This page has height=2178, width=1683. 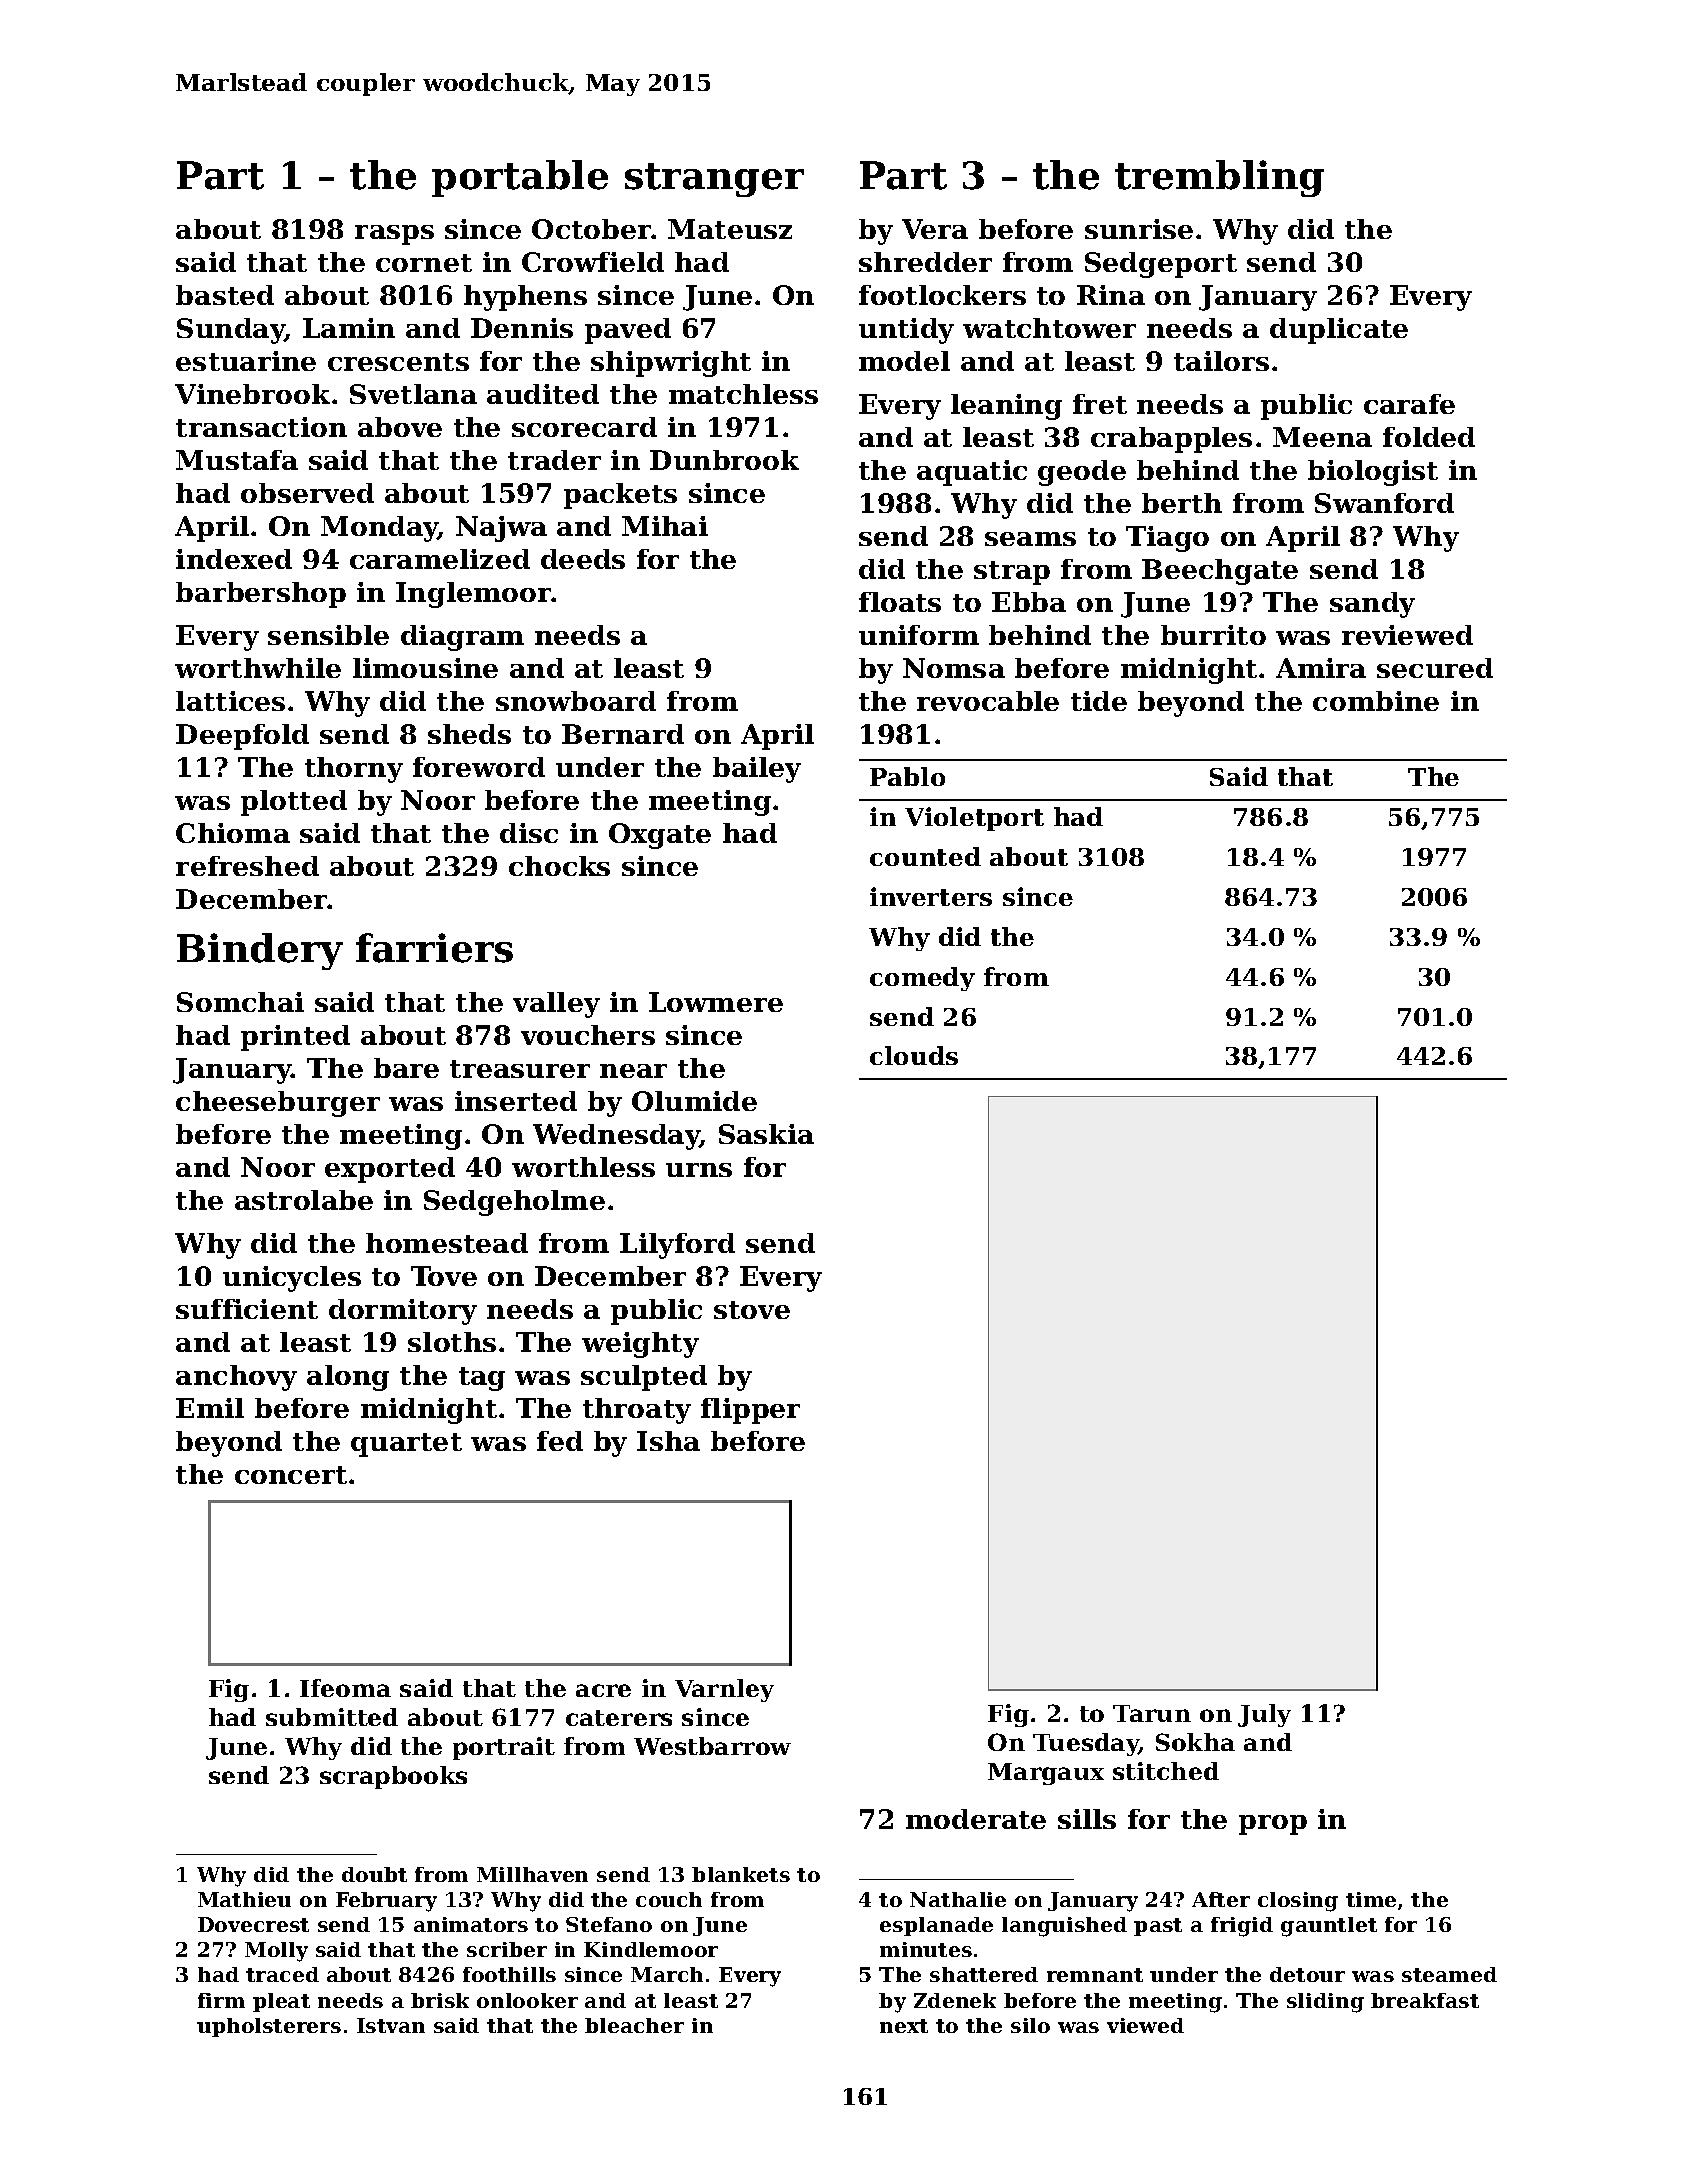 What do you see at coordinates (1409, 404) in the page?
I see `carafe` at bounding box center [1409, 404].
